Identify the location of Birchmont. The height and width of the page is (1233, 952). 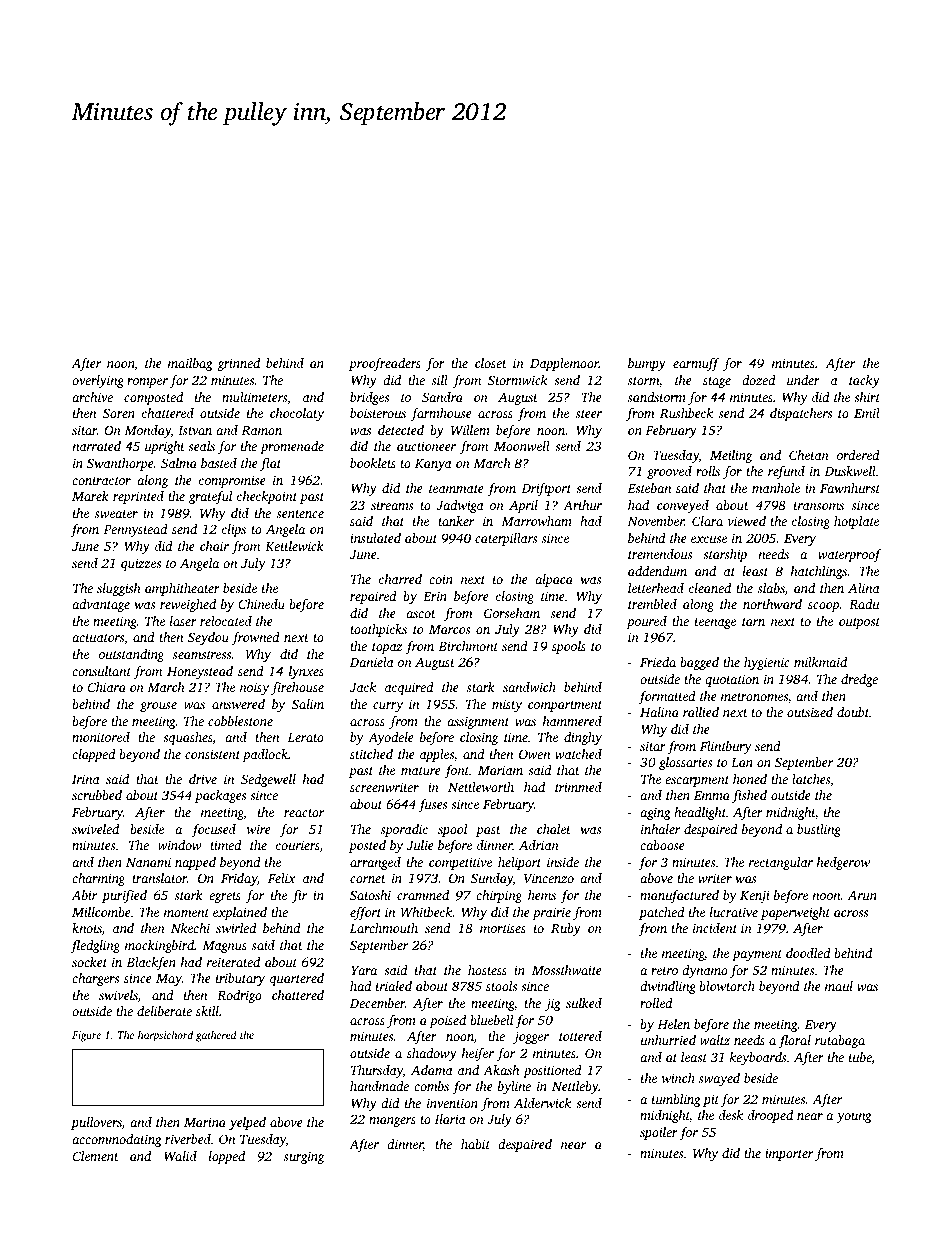
(468, 646).
